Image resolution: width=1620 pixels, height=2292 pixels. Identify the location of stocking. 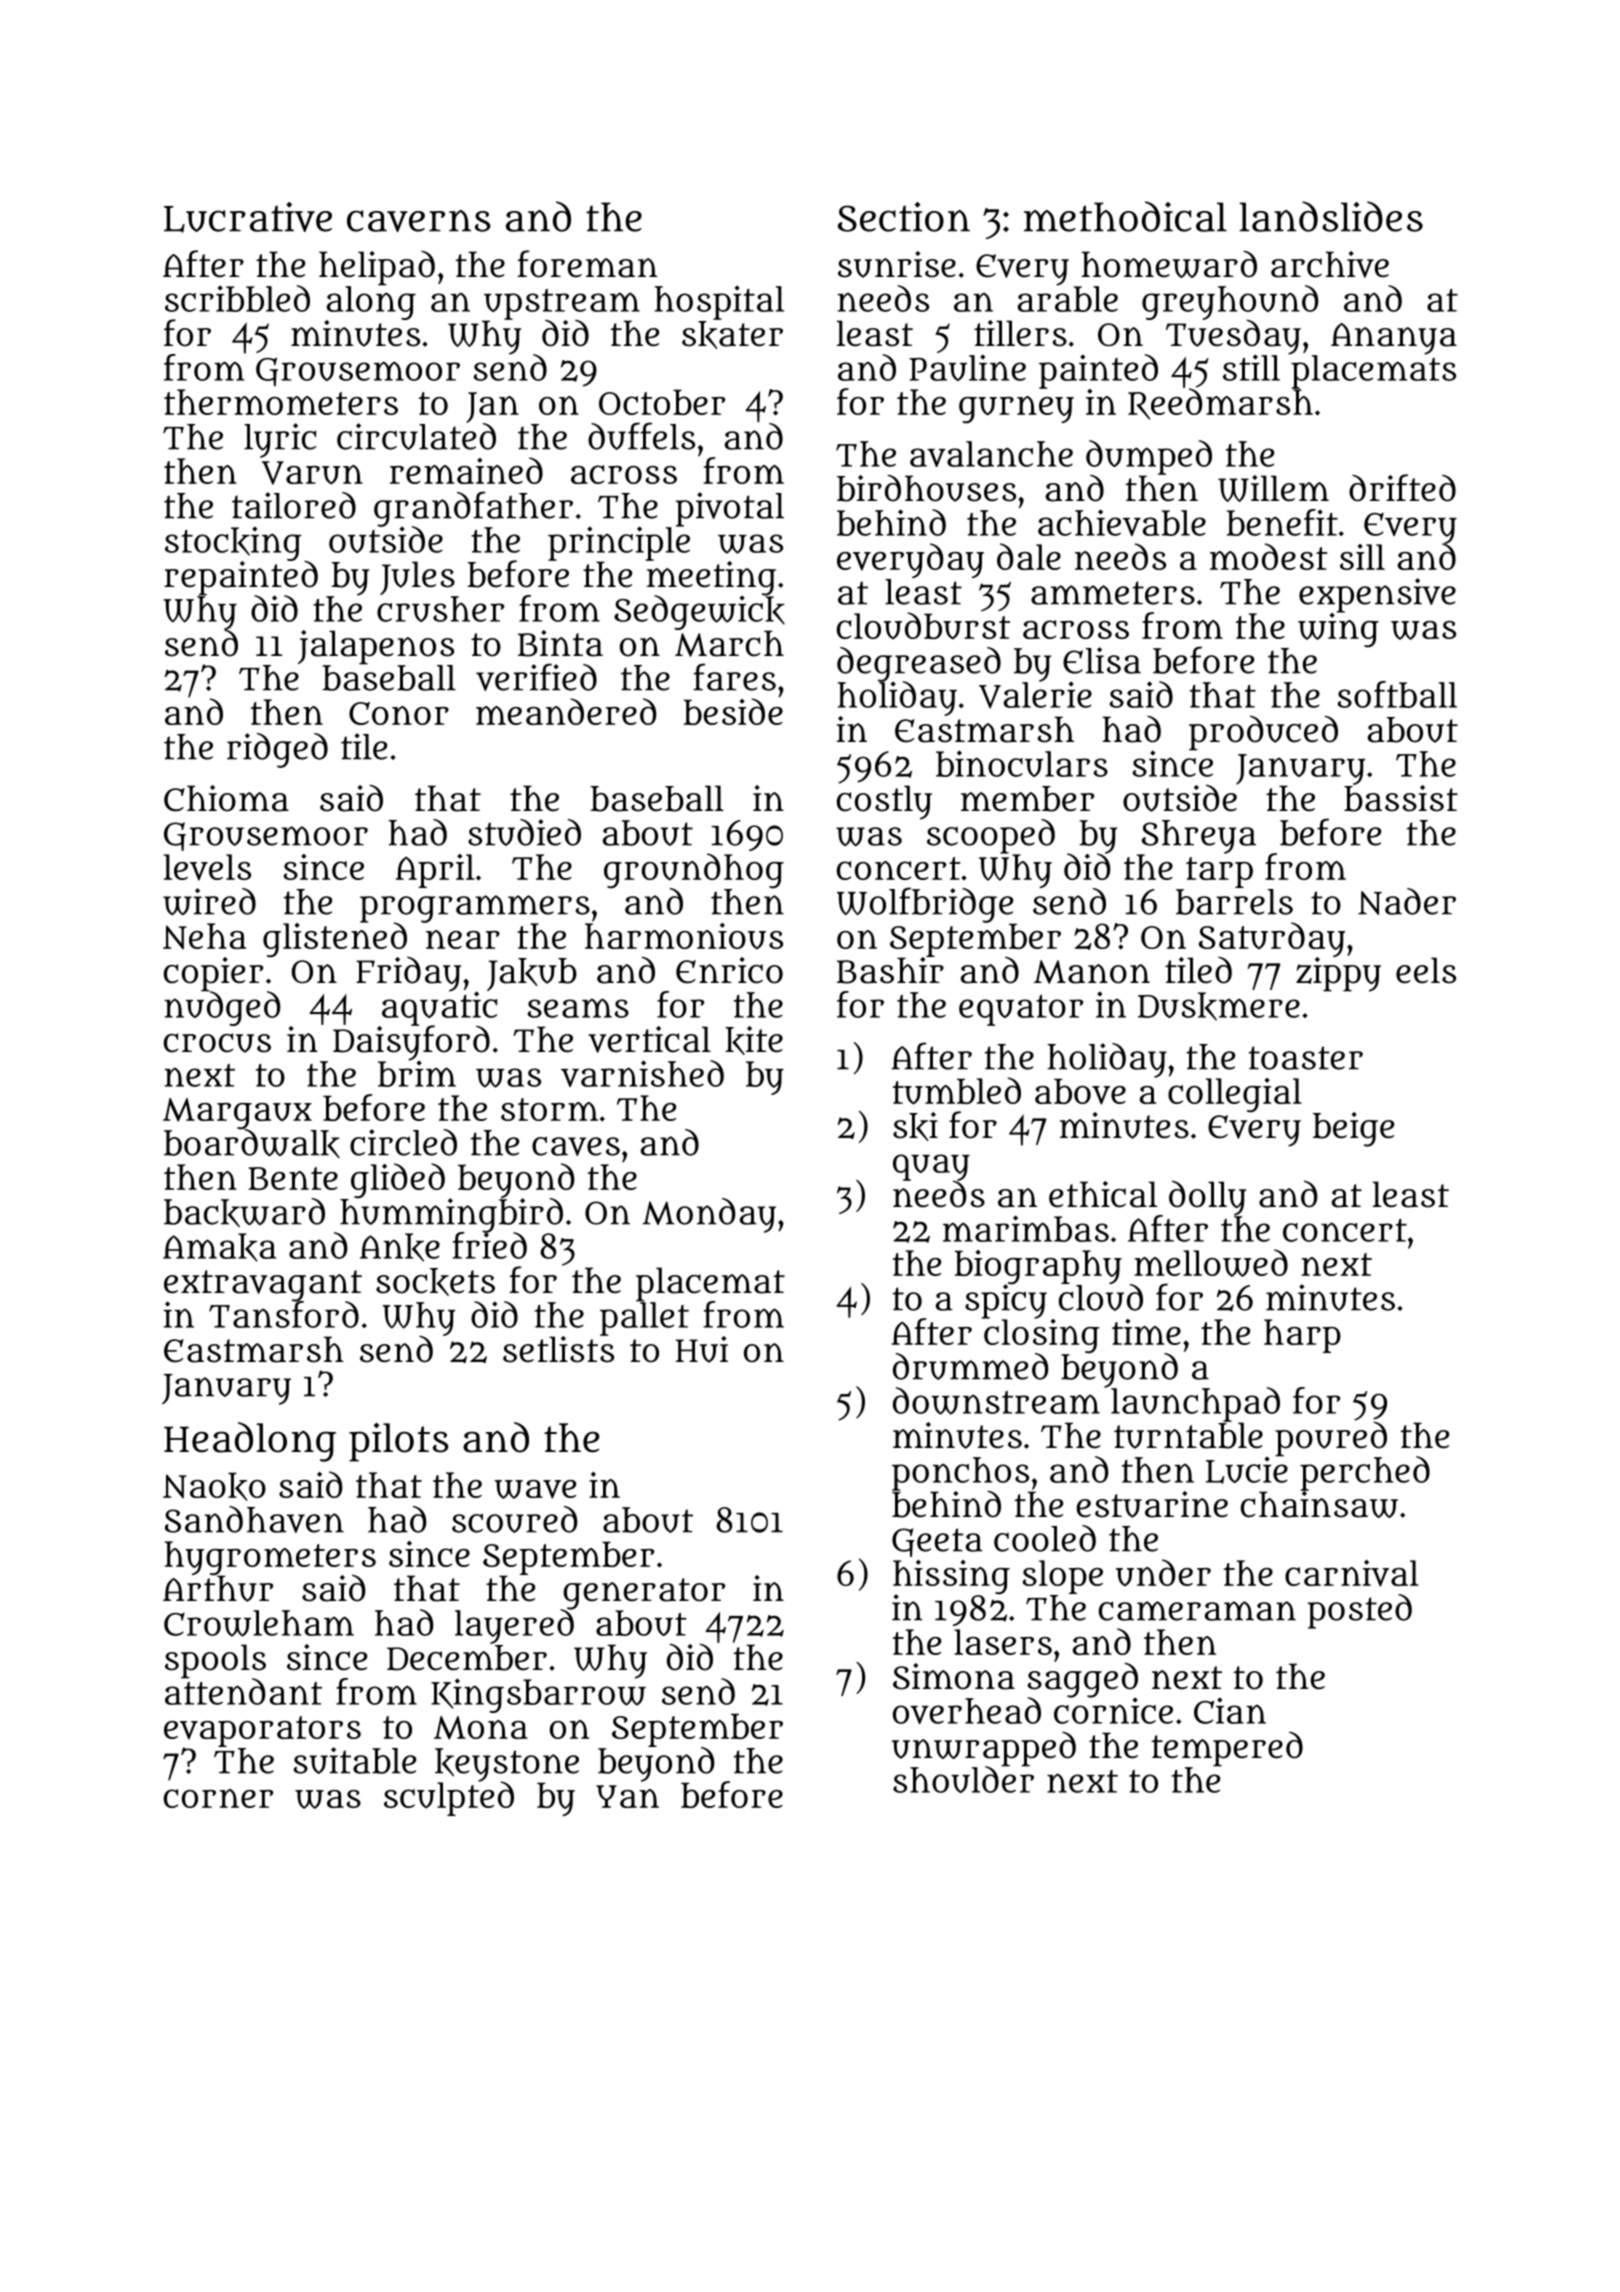
(233, 543).
